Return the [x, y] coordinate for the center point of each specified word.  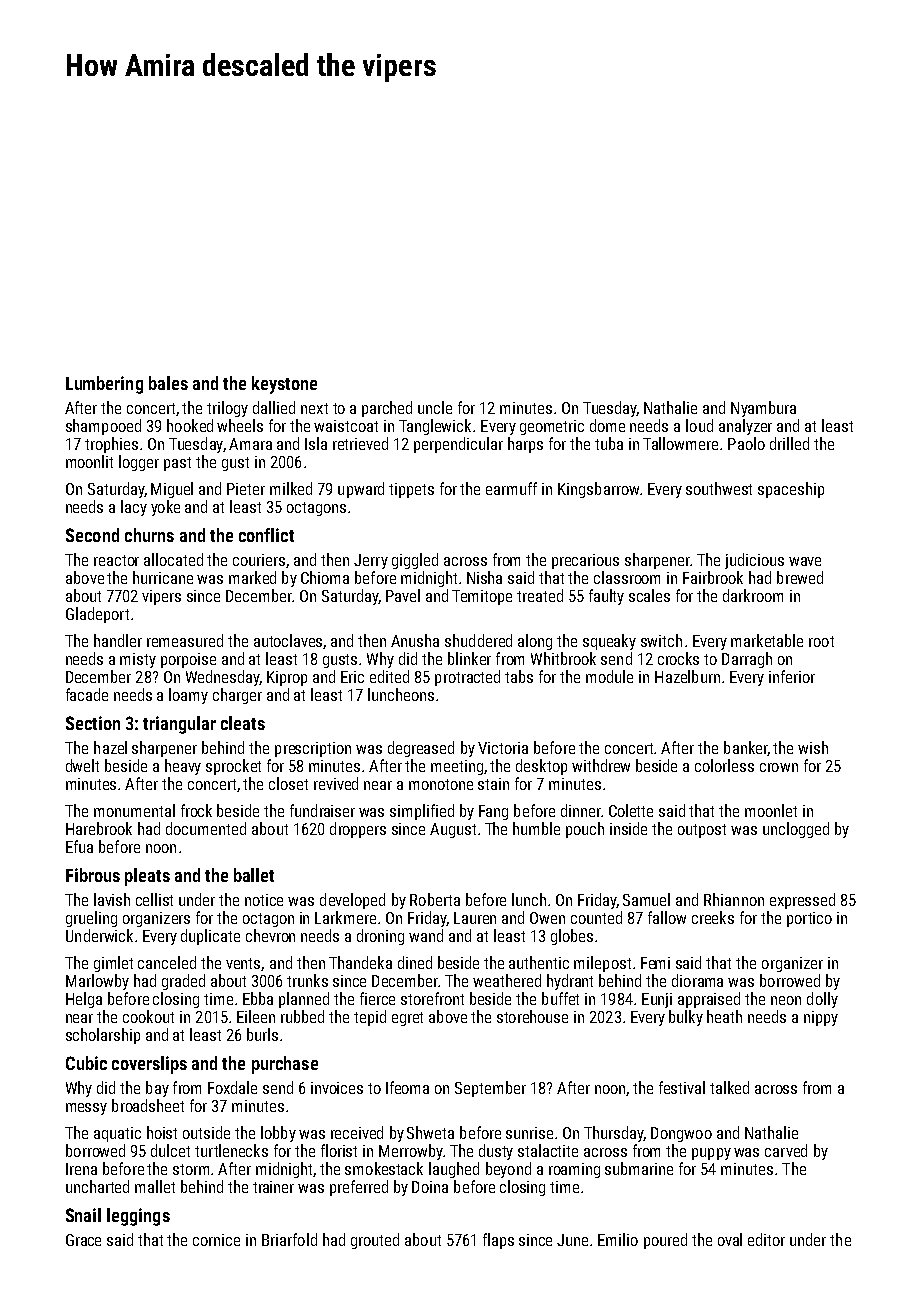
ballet [254, 875]
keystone [284, 385]
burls [262, 1034]
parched [387, 409]
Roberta [435, 899]
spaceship [791, 490]
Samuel [646, 899]
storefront [432, 998]
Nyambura [763, 409]
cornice [216, 1240]
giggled [415, 561]
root [821, 641]
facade [87, 694]
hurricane [163, 577]
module [609, 676]
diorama [697, 980]
